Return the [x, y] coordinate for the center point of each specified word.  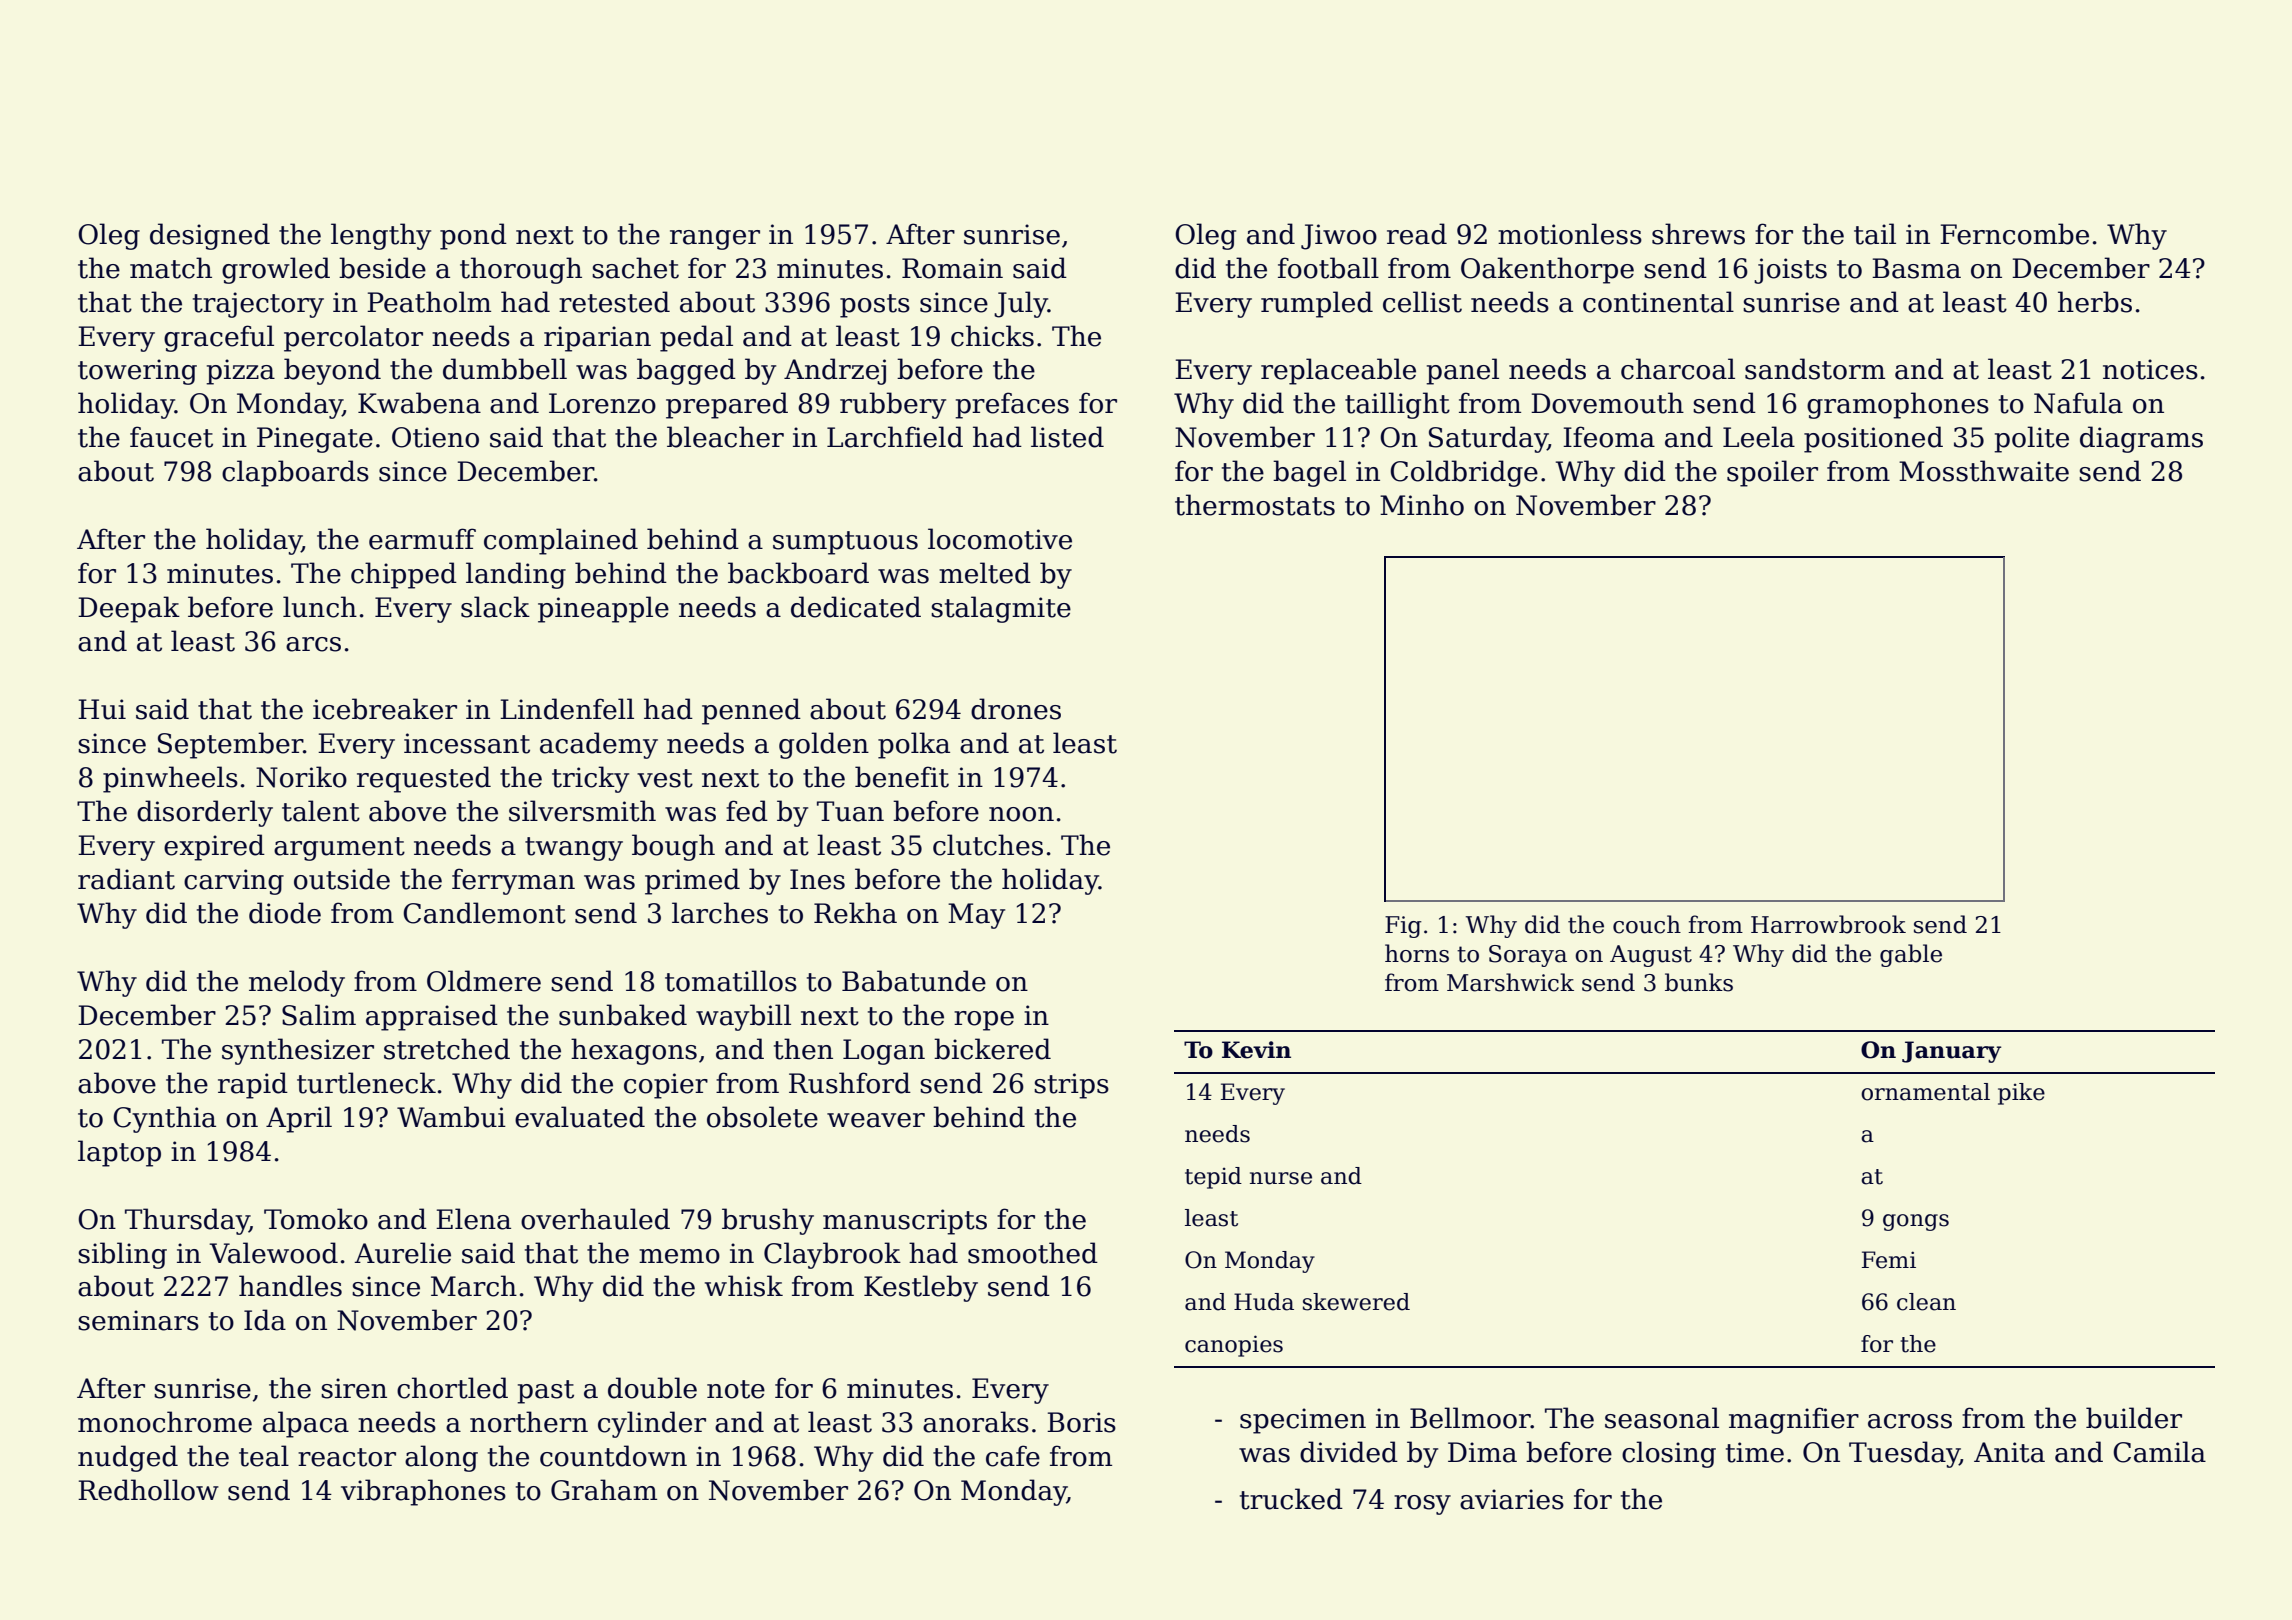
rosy [1422, 1505]
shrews [1698, 234]
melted [985, 573]
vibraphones [423, 1492]
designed [210, 236]
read [1417, 234]
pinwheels [170, 779]
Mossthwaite [1984, 471]
